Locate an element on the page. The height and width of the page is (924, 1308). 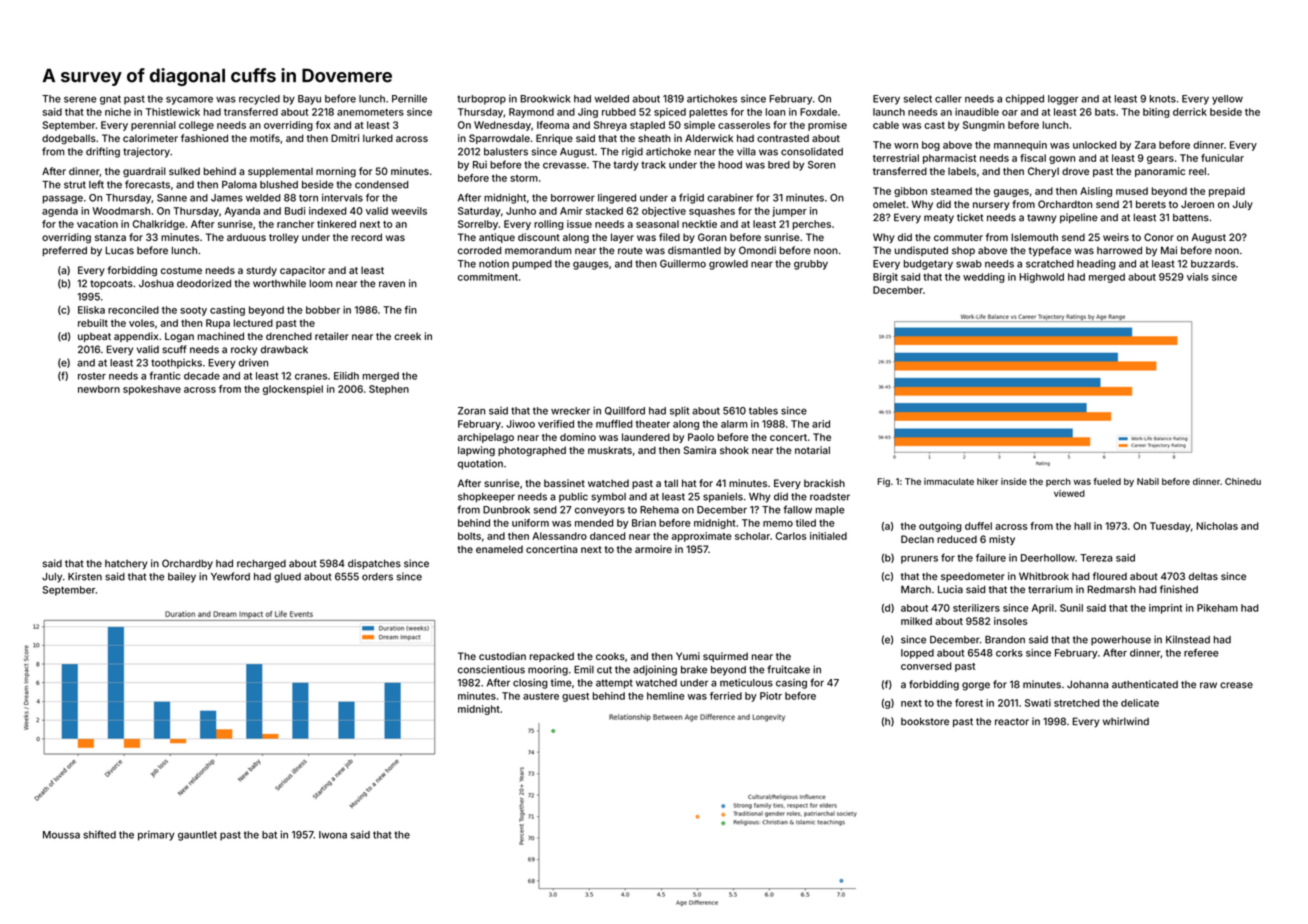
enameled is located at coordinates (499, 549).
